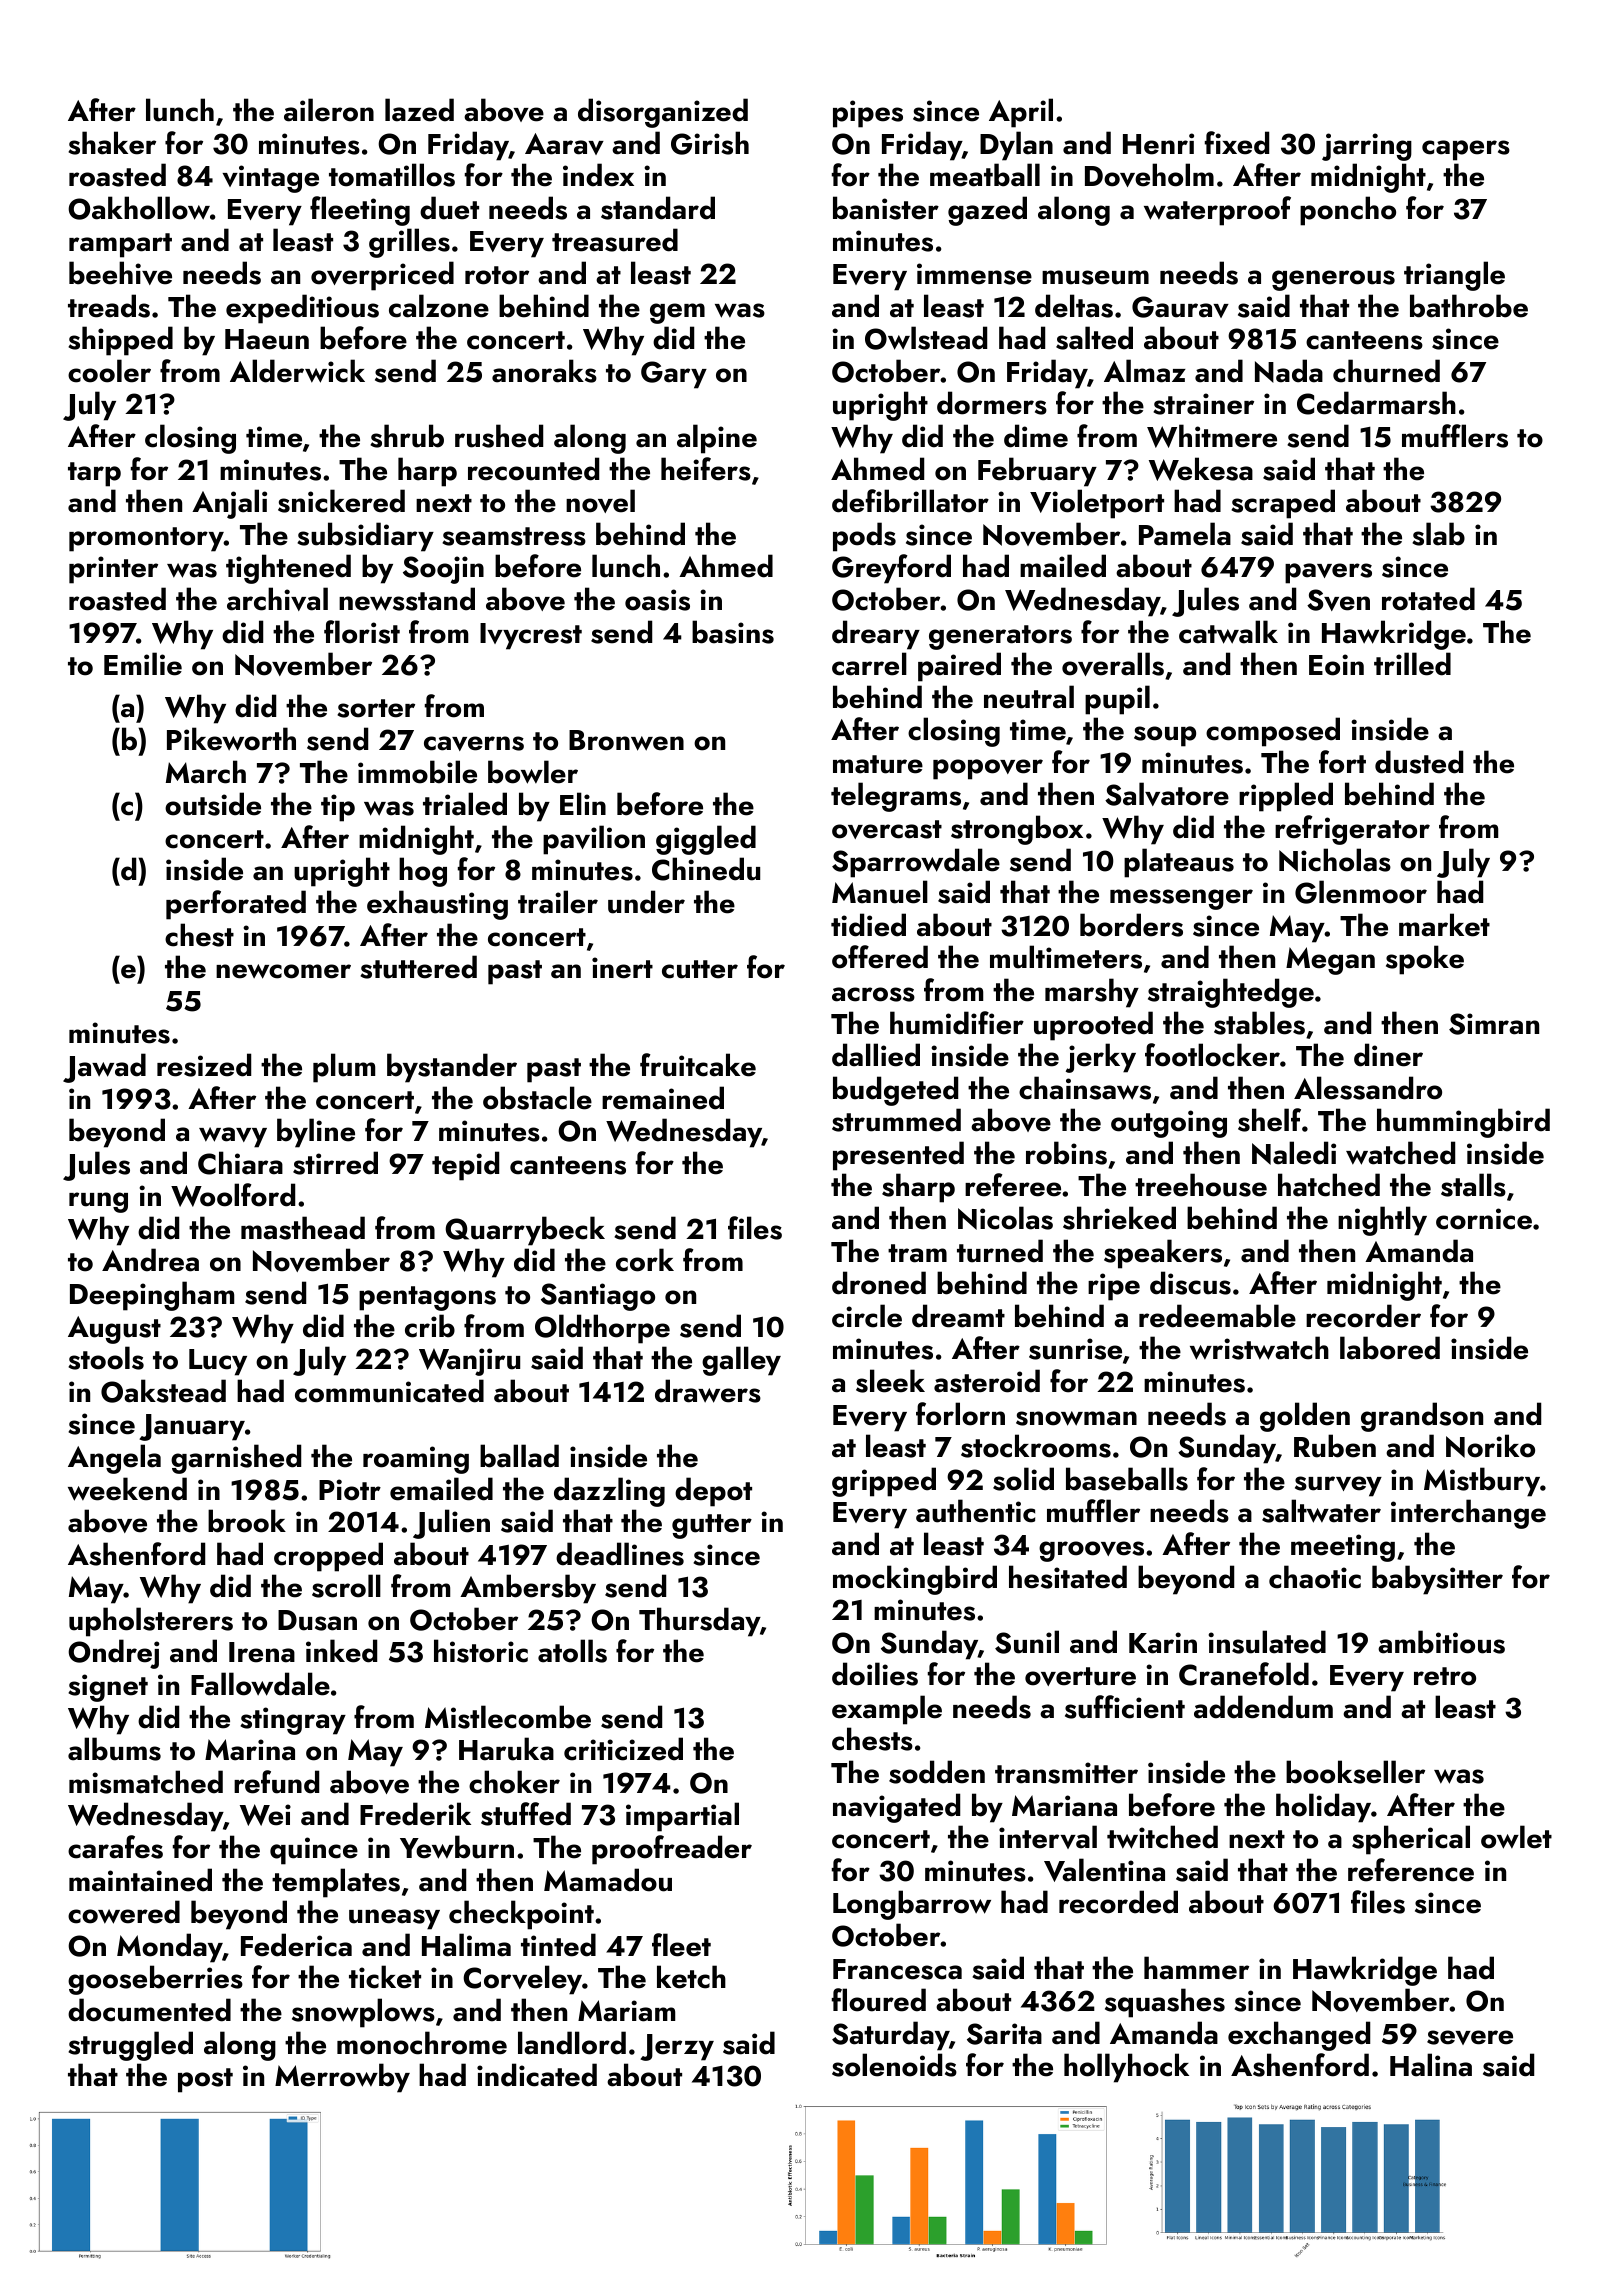  I want to click on Halina, so click(1431, 2065).
